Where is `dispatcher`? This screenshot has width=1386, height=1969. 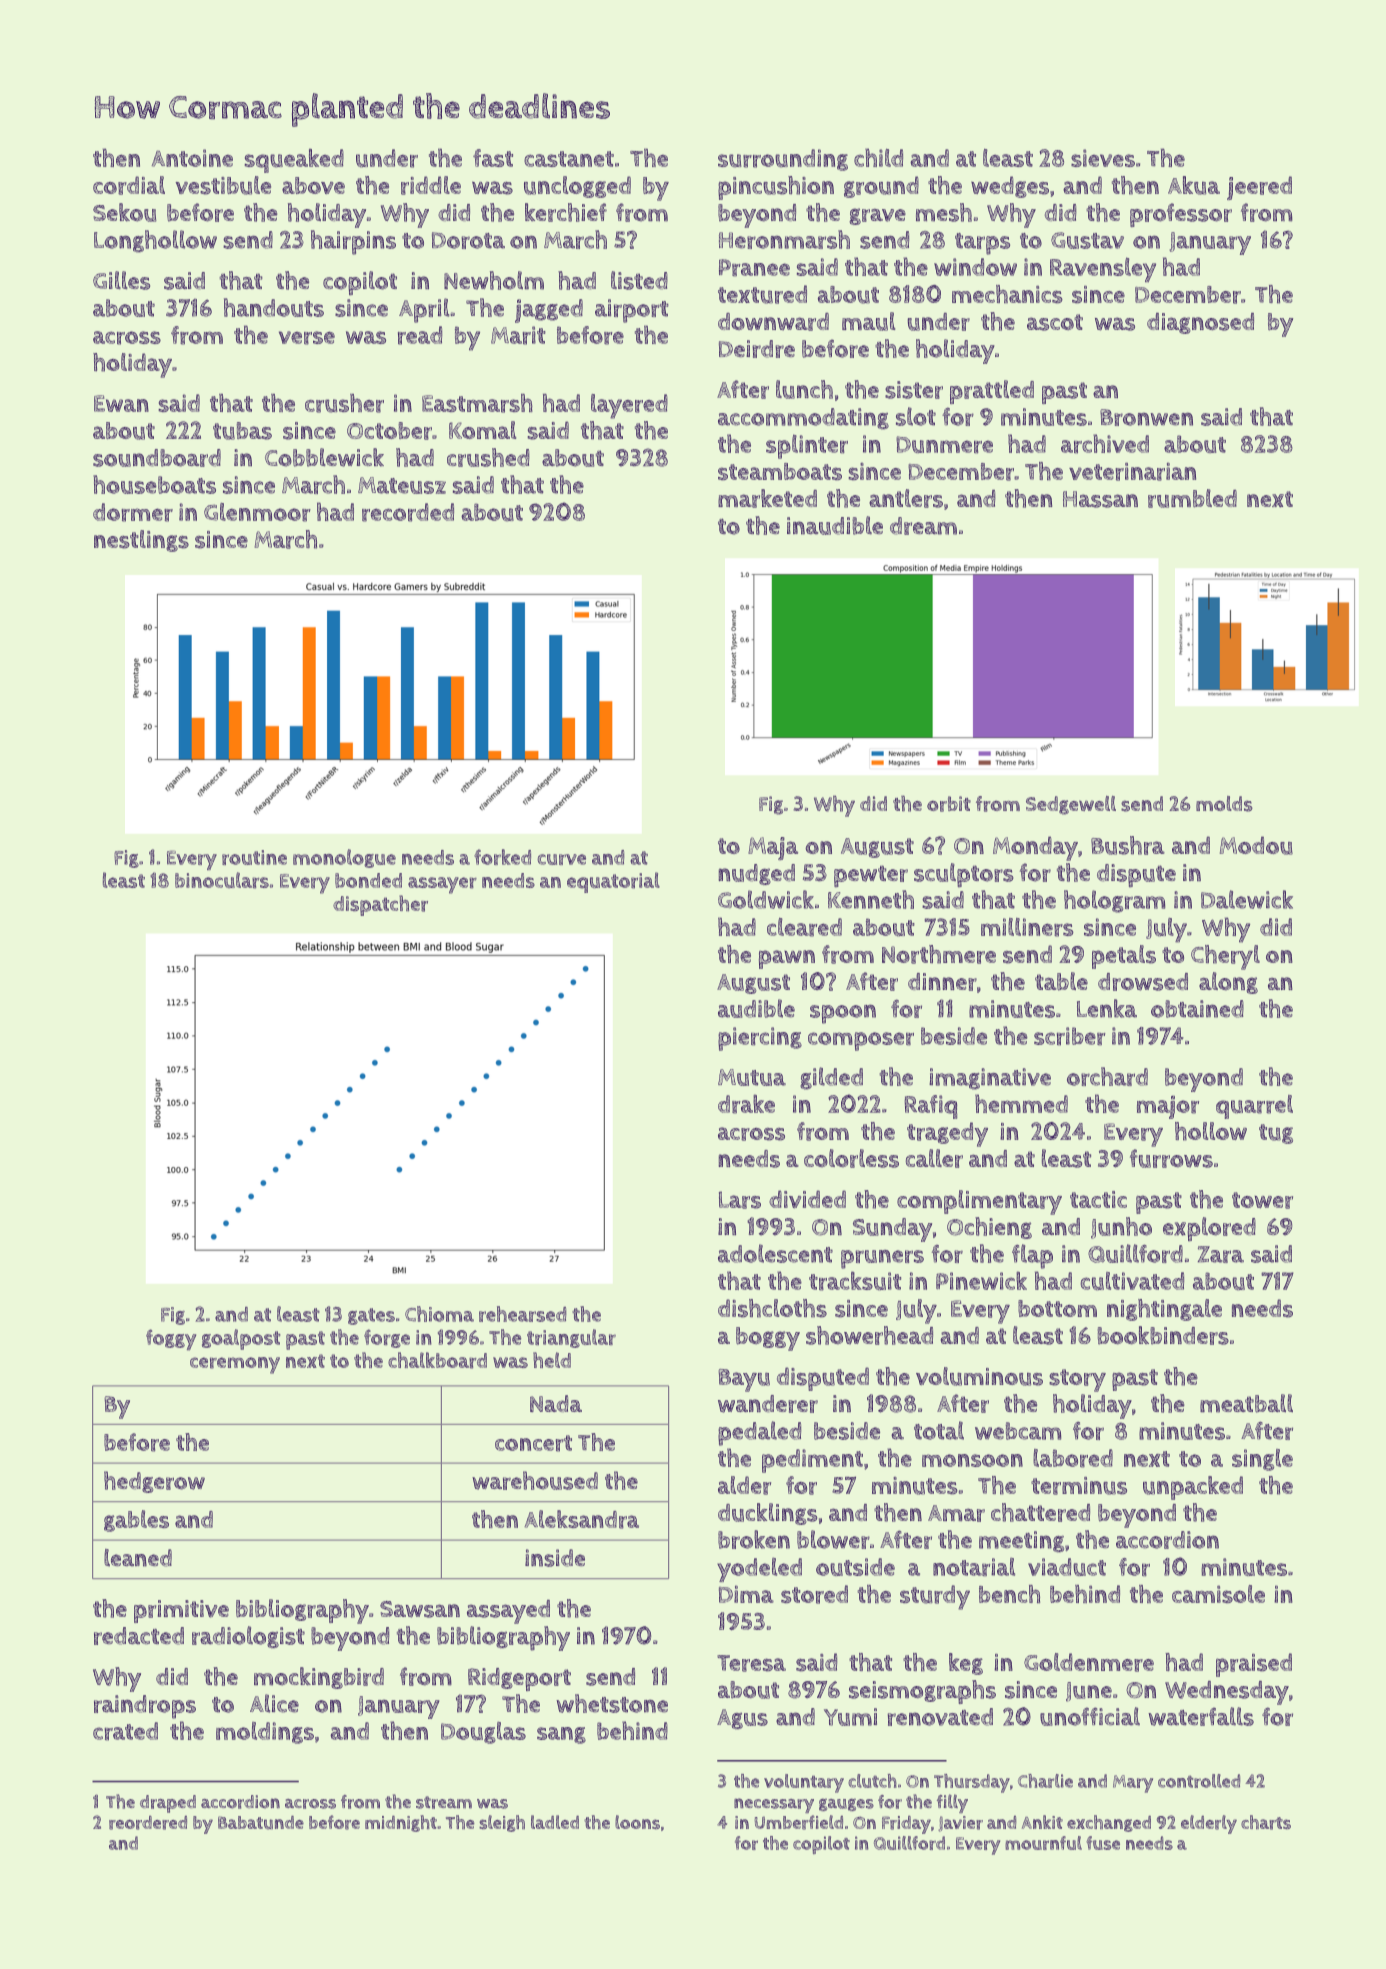
dispatcher is located at coordinates (380, 905).
